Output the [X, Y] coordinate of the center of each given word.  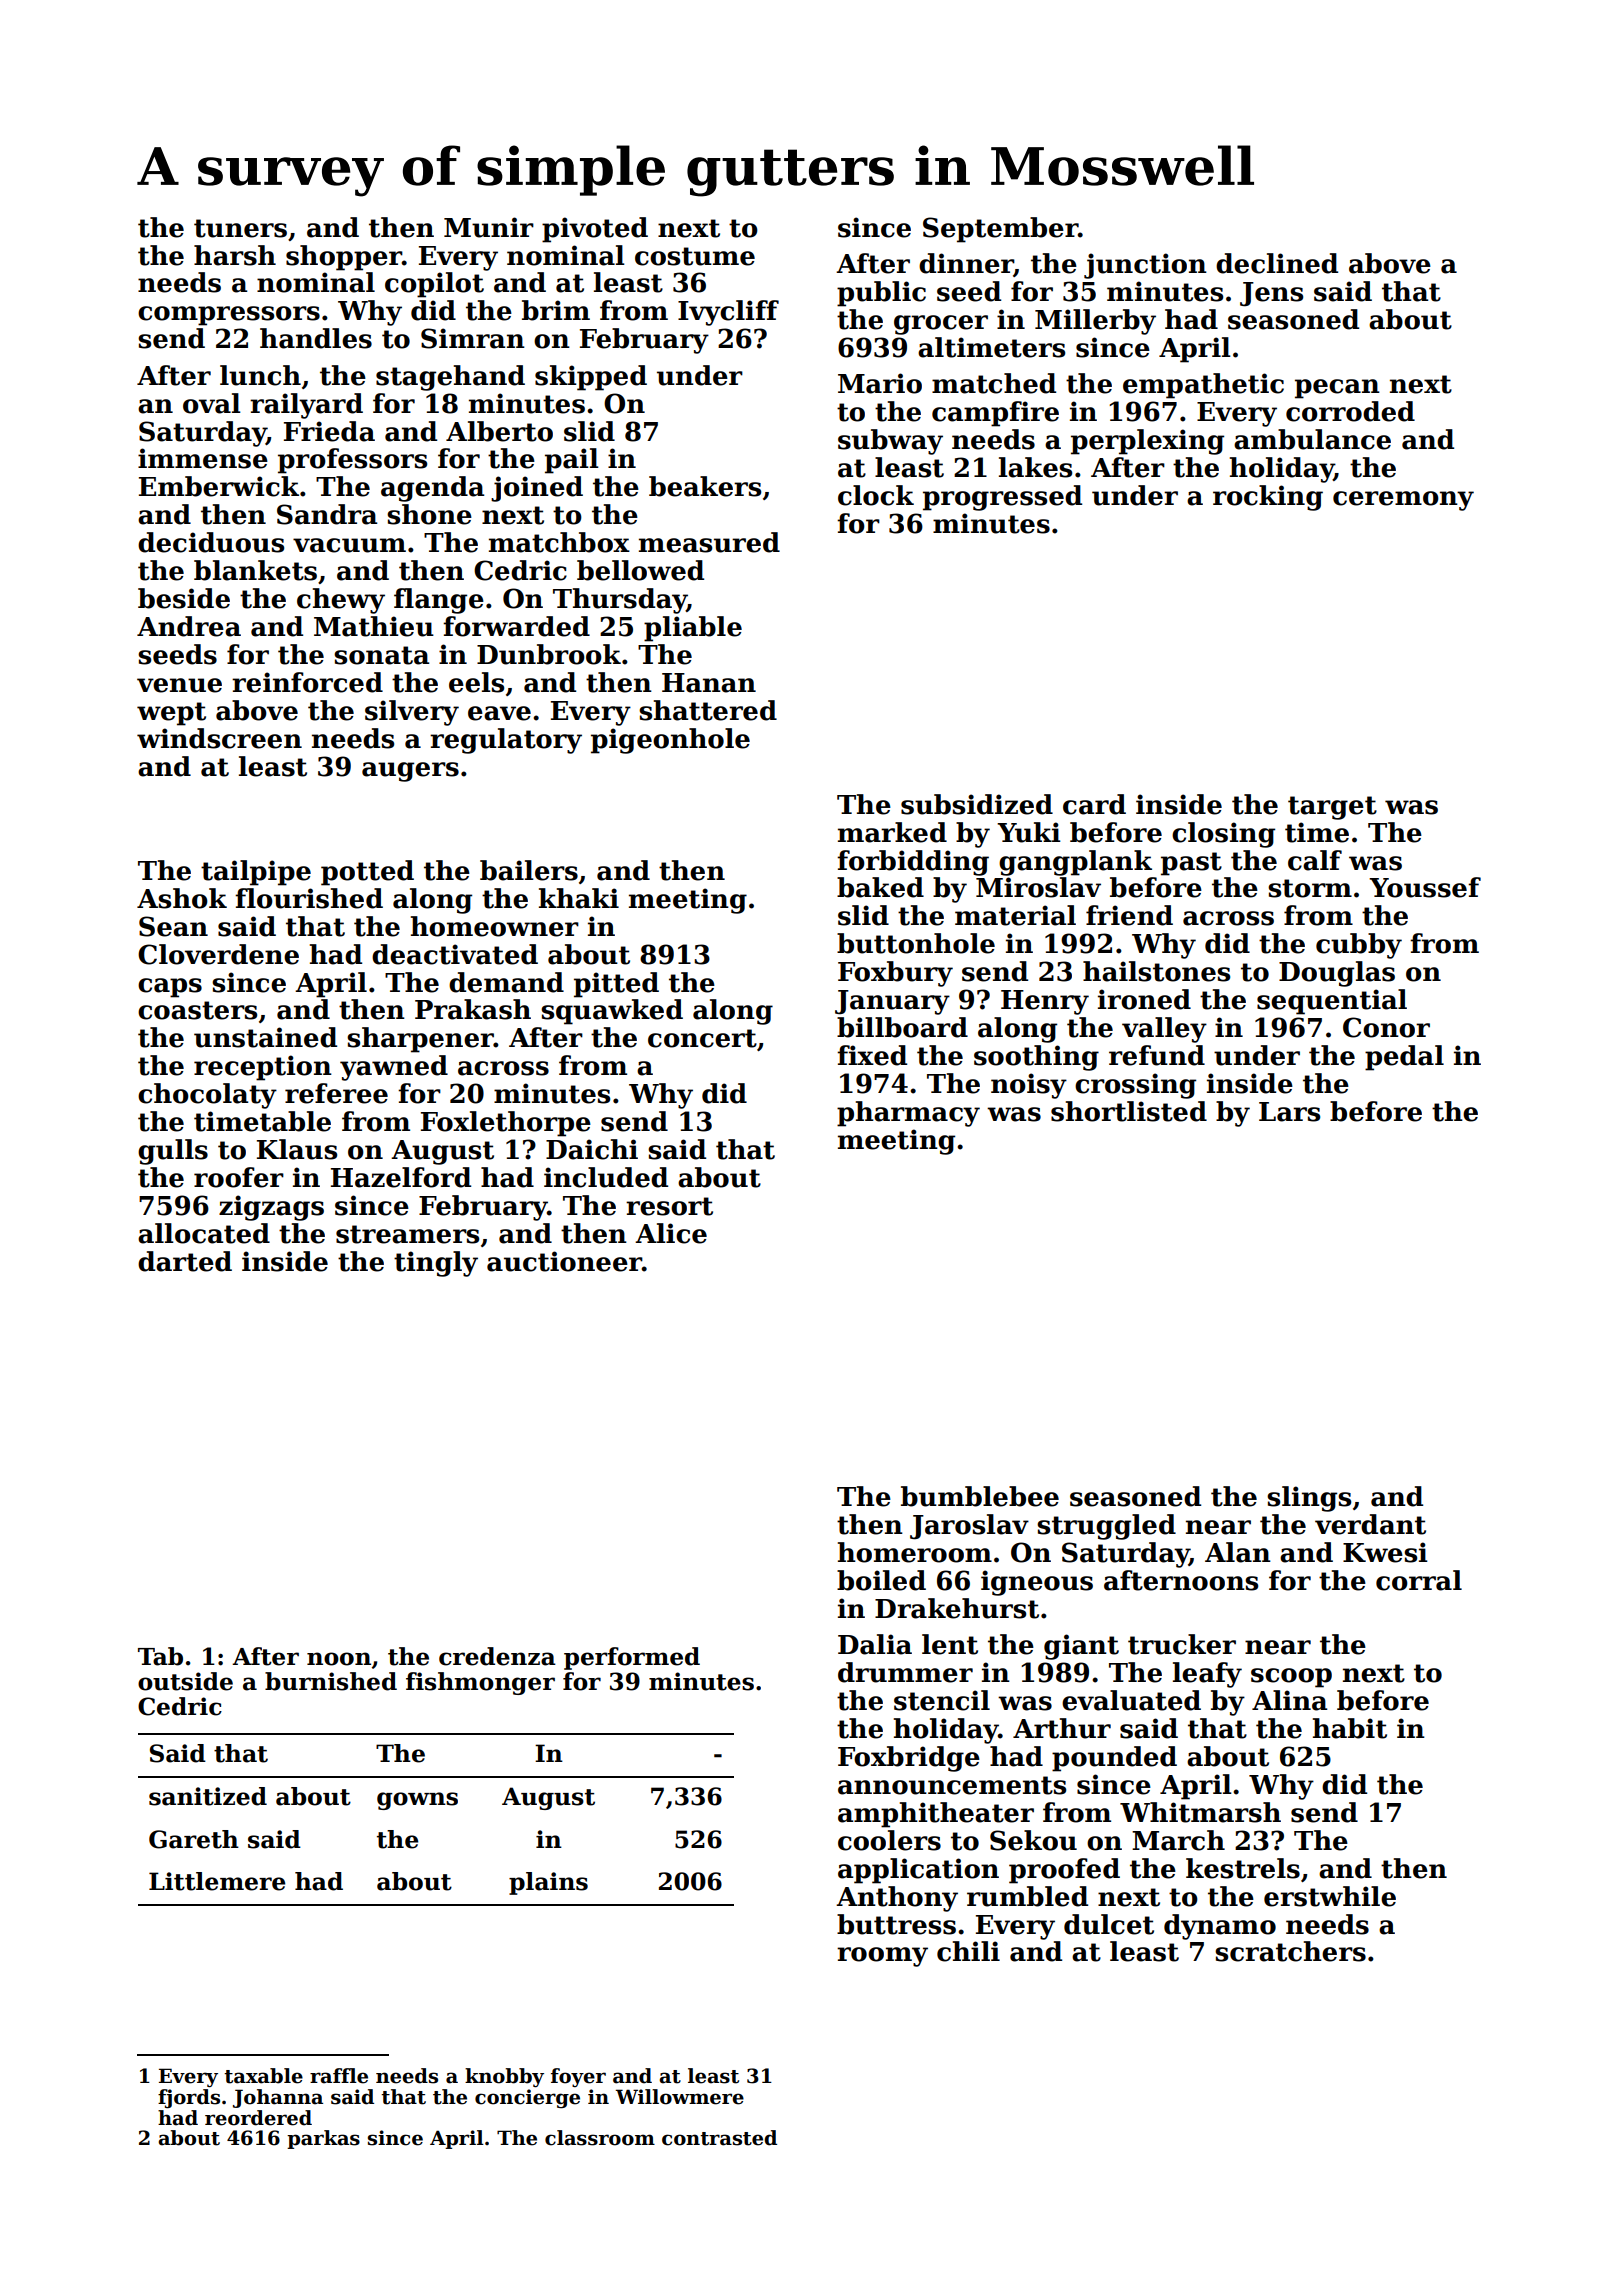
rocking [1268, 498]
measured [709, 542]
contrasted [719, 2138]
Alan [1238, 1552]
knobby [504, 2077]
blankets [255, 570]
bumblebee [980, 1496]
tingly [436, 1264]
